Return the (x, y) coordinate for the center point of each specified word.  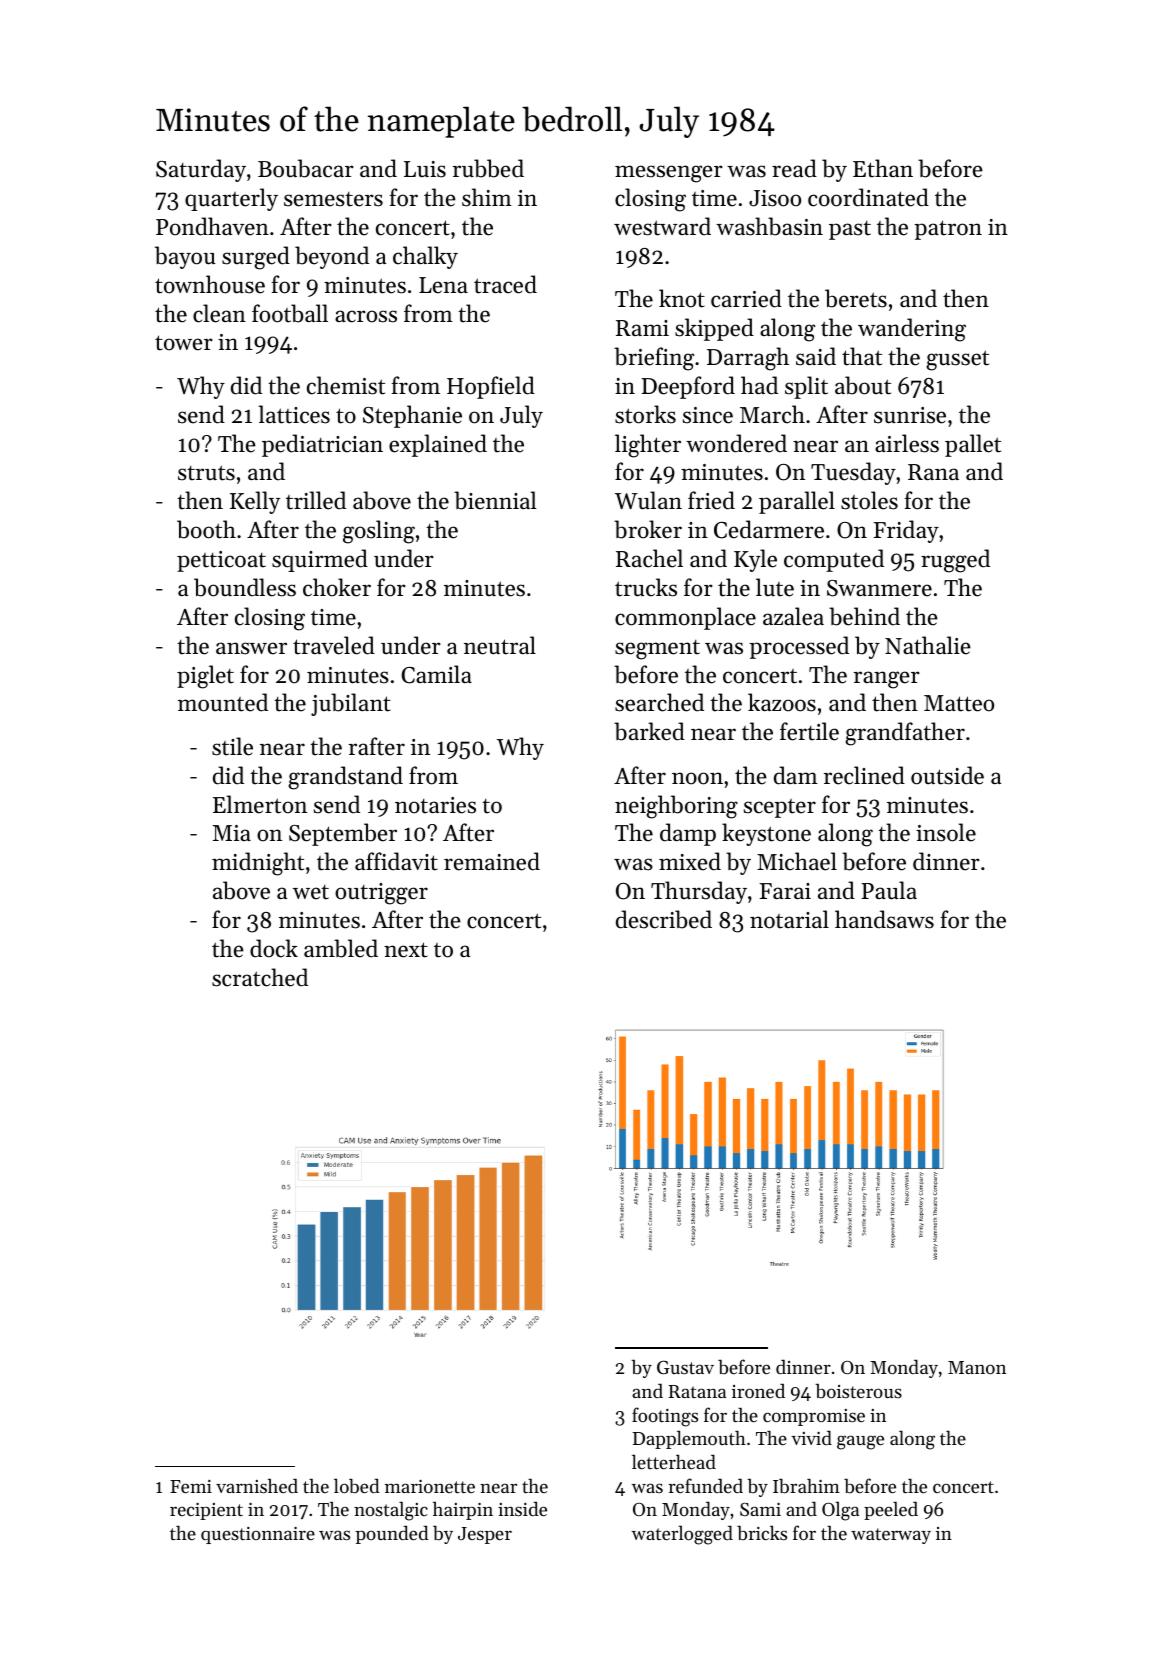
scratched (260, 977)
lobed (357, 1486)
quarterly (231, 199)
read (794, 168)
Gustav (685, 1367)
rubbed (488, 168)
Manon (977, 1367)
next (406, 950)
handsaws (884, 919)
